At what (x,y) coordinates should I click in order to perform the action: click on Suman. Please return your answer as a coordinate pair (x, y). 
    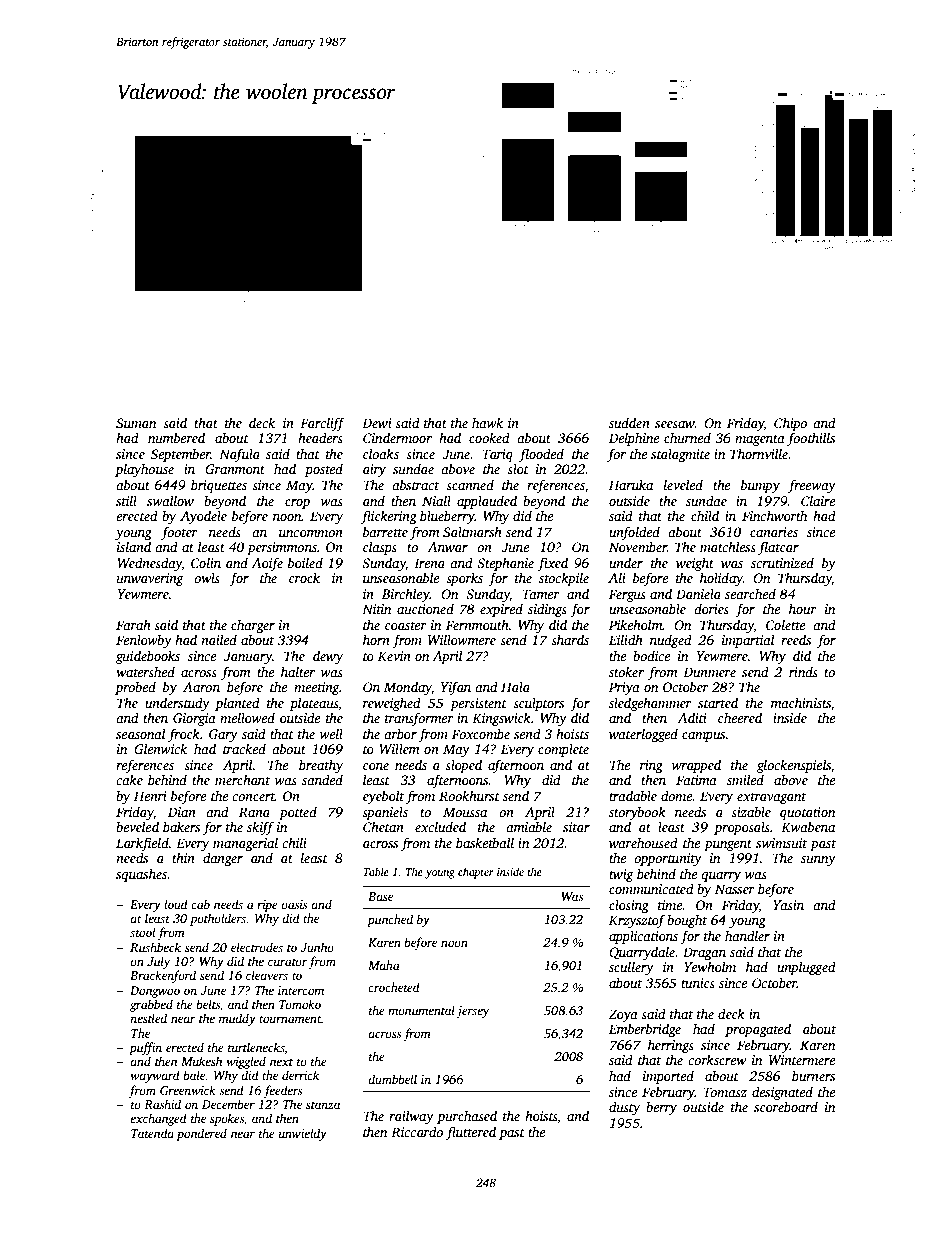
    Looking at the image, I should click on (136, 423).
